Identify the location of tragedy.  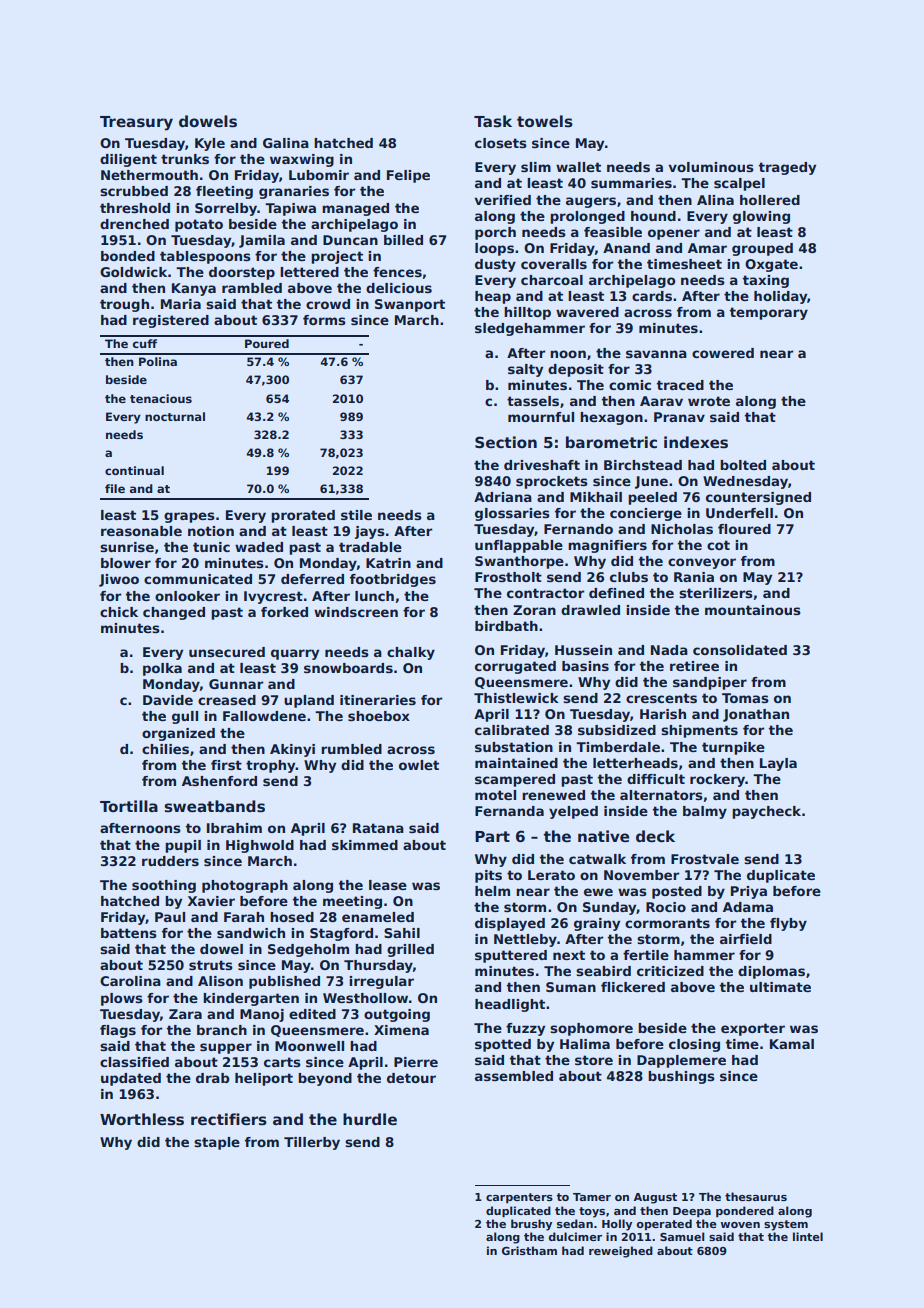
(787, 168).
